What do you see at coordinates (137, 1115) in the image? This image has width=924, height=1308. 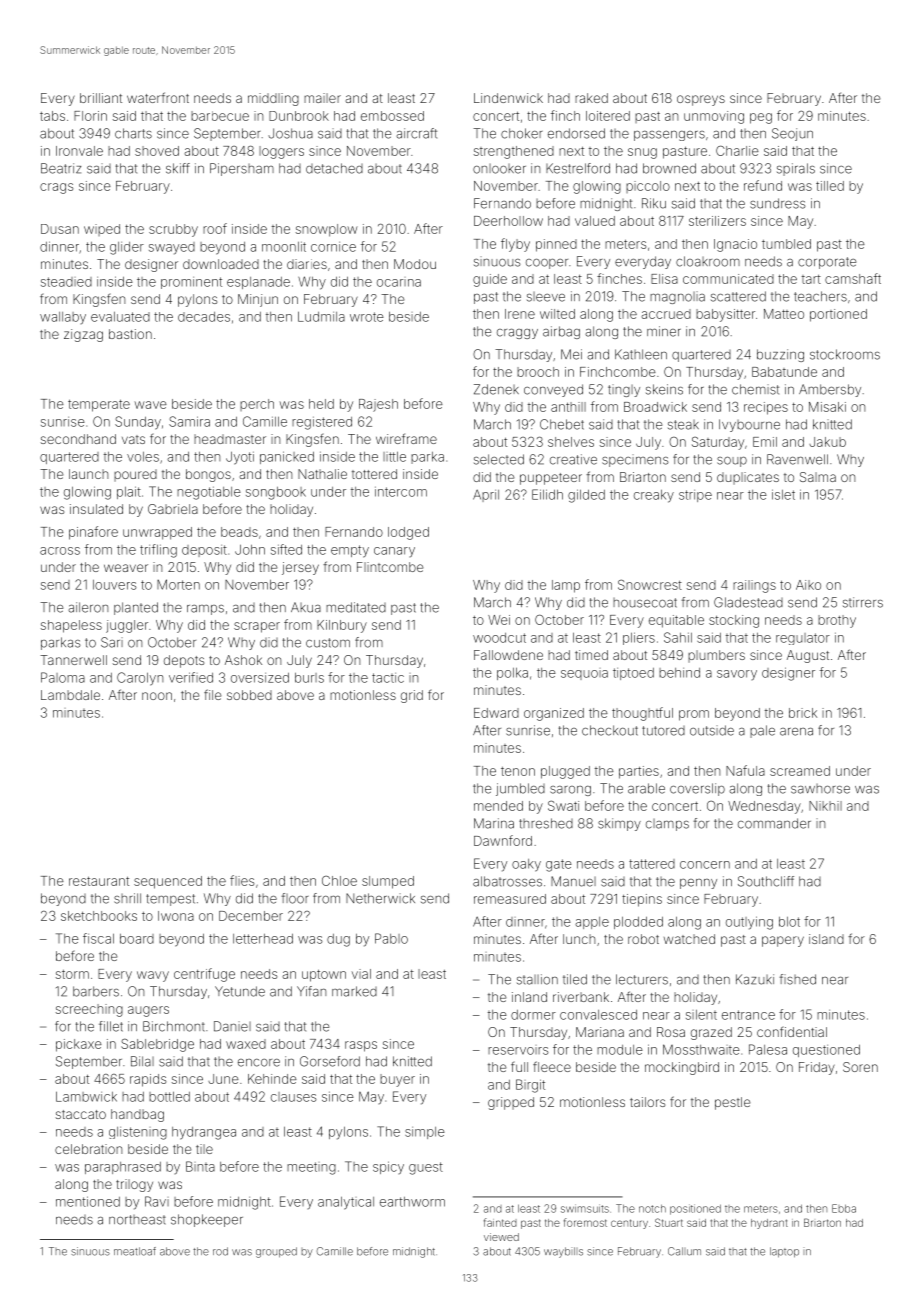 I see `handbag` at bounding box center [137, 1115].
